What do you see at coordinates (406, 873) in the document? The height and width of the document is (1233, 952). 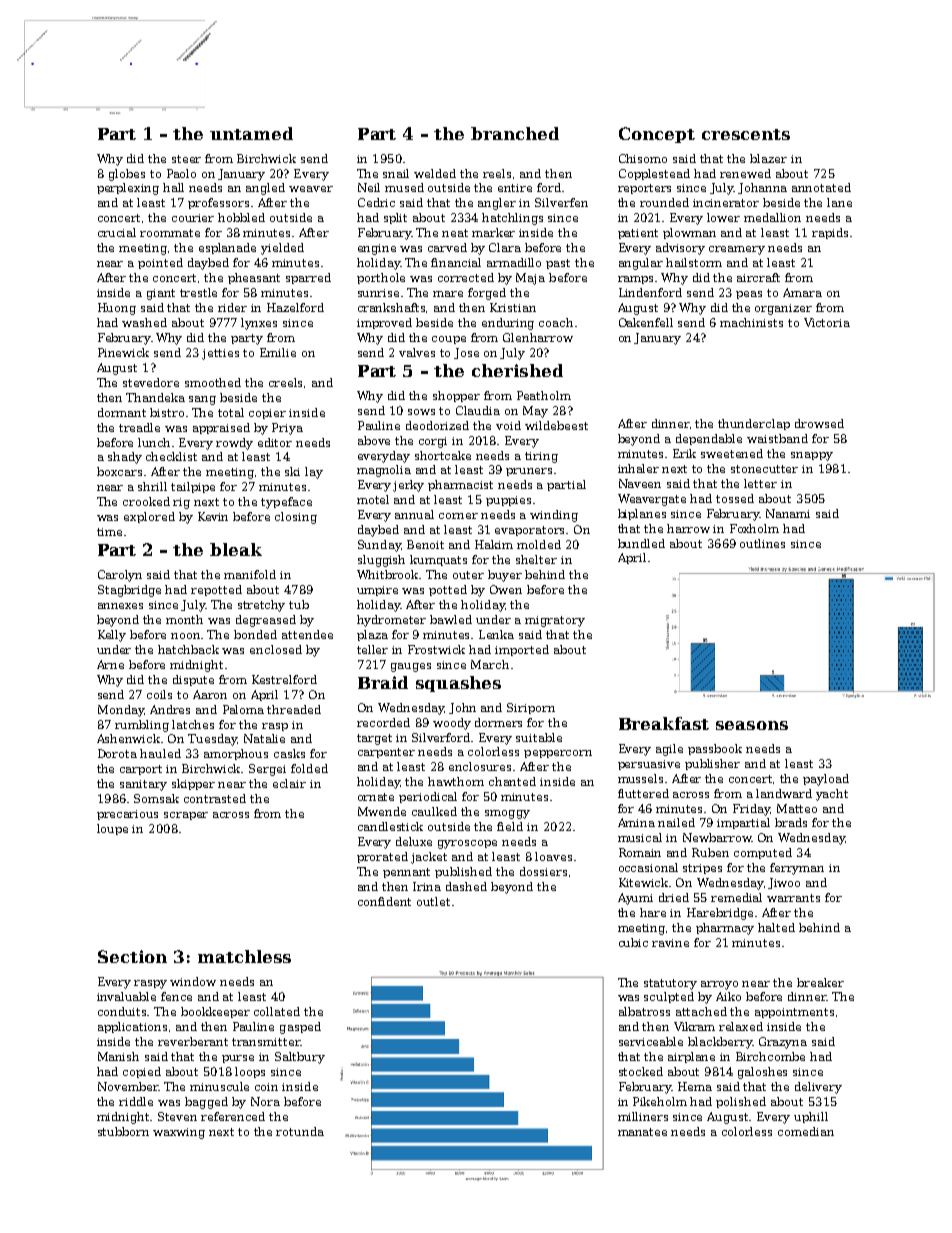 I see `pennant` at bounding box center [406, 873].
